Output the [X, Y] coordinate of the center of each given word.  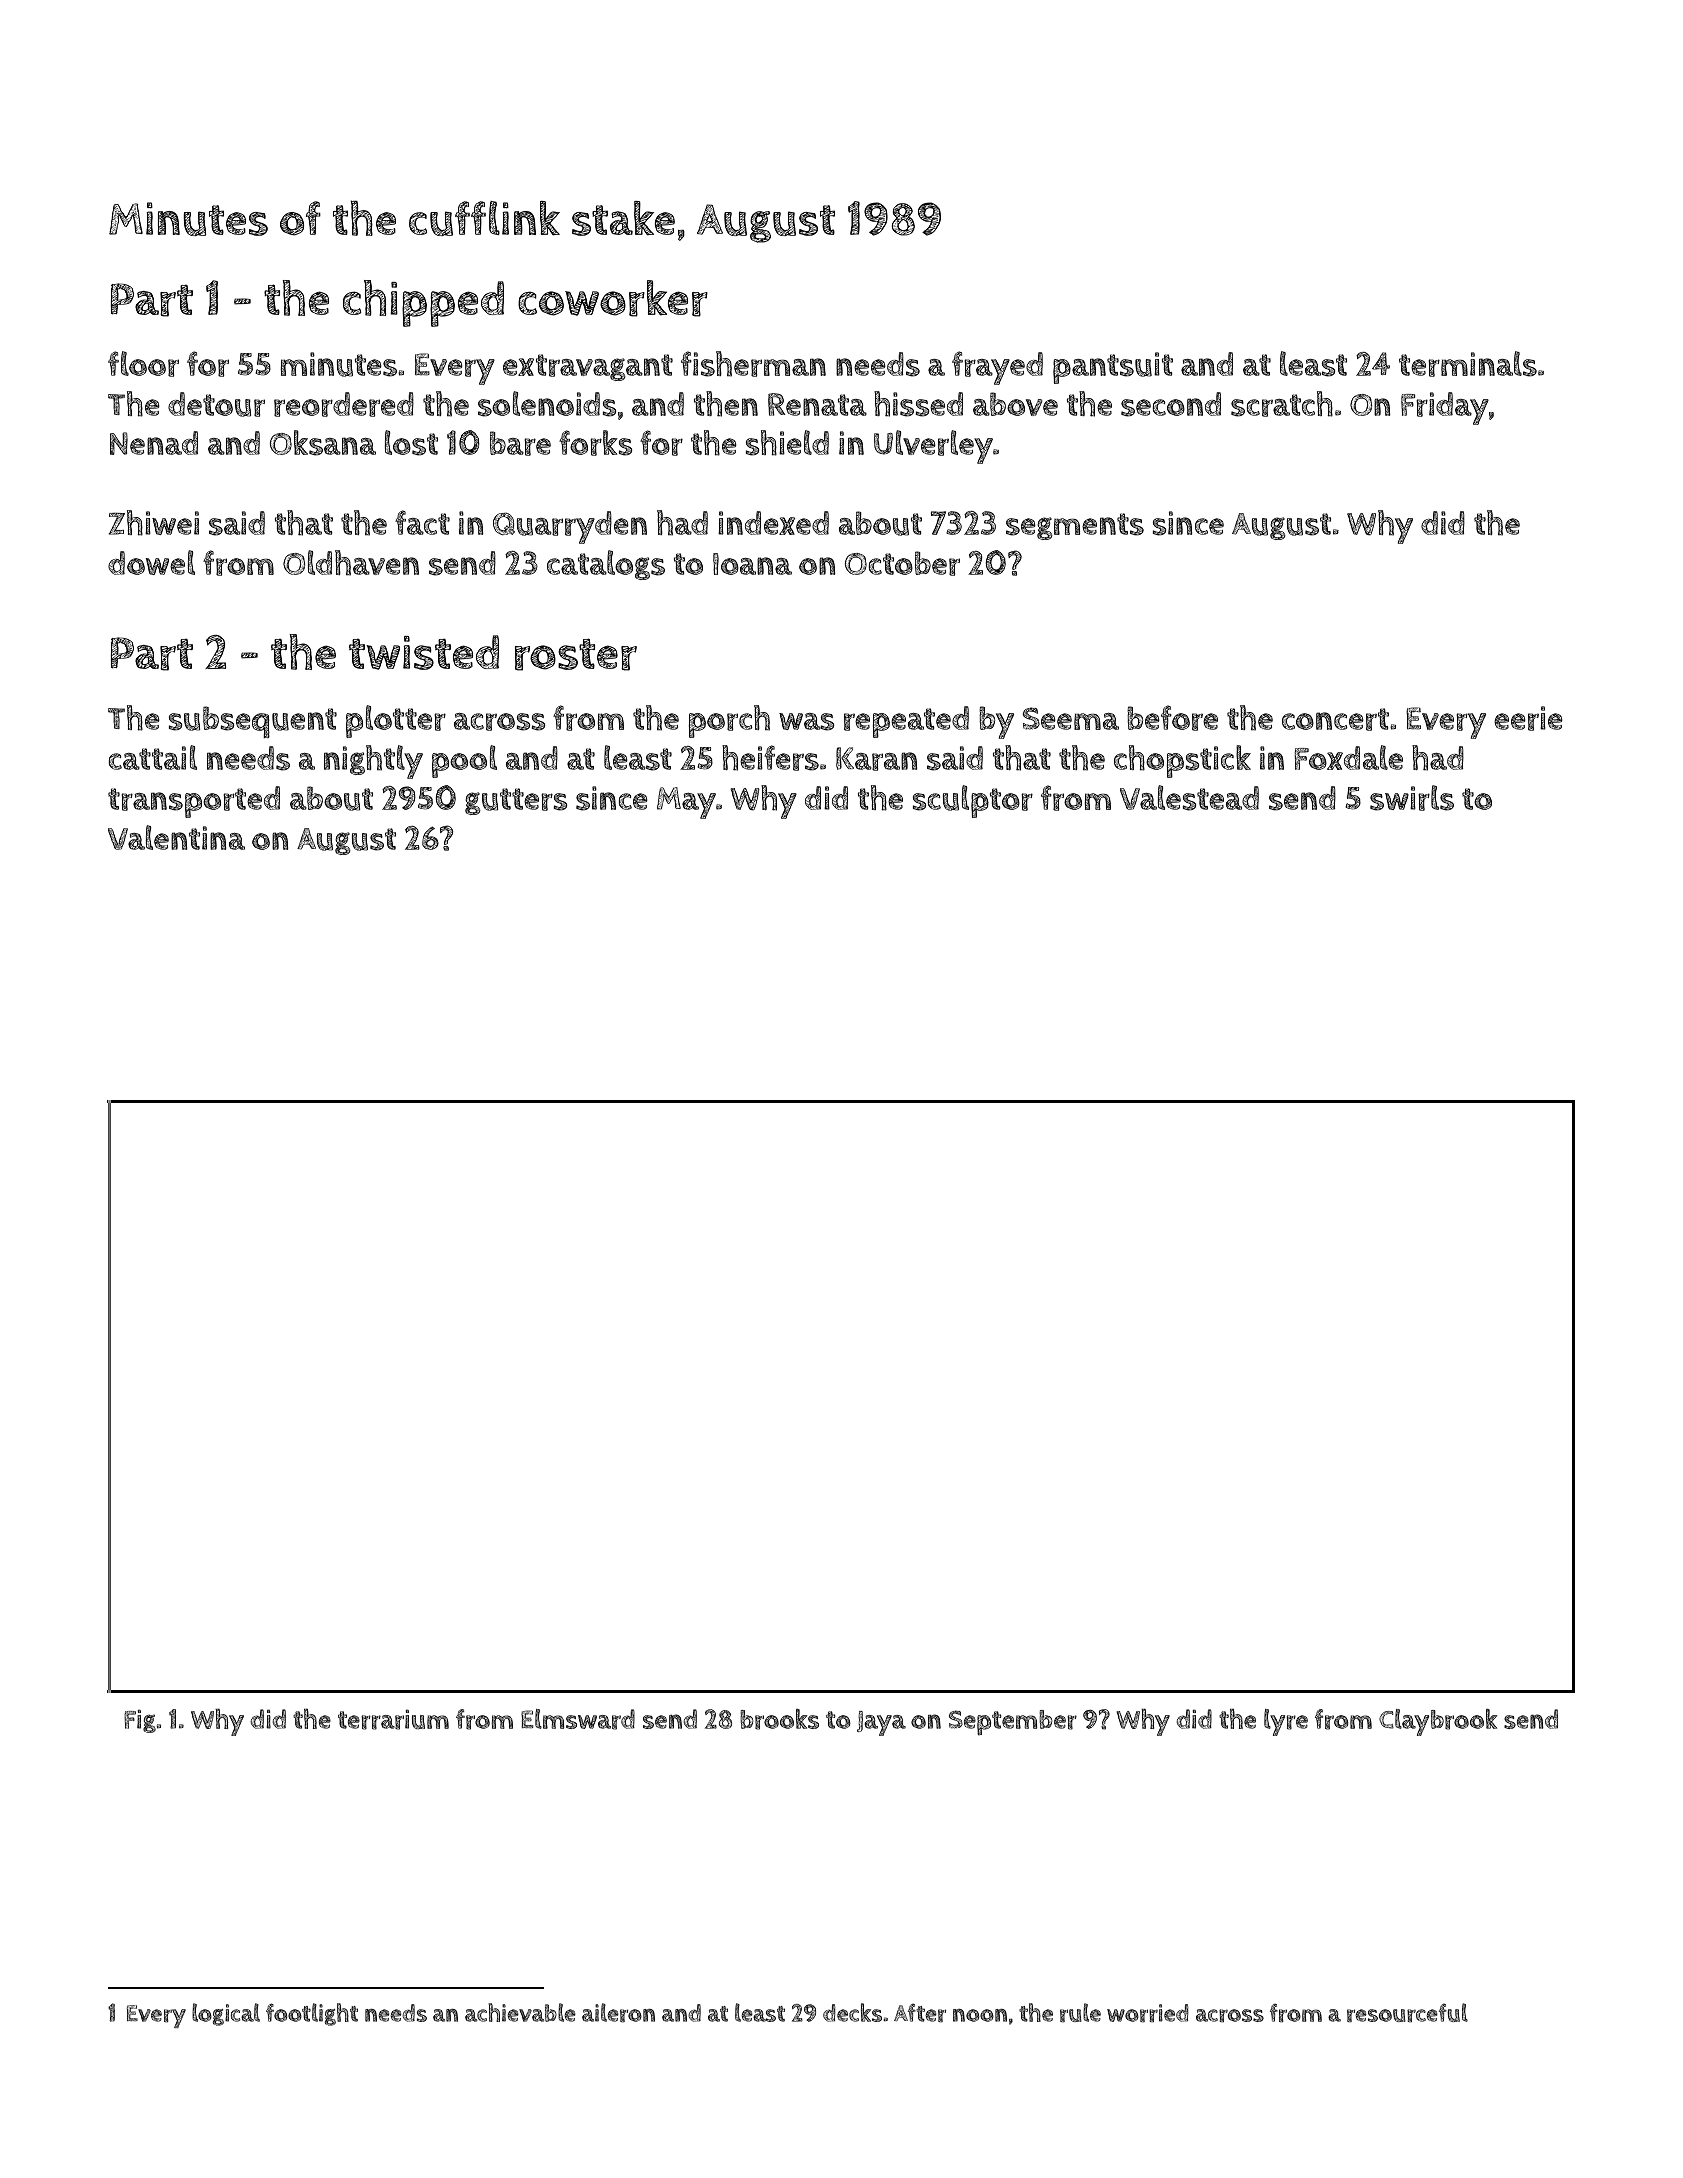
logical [226, 2014]
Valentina [176, 837]
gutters [516, 801]
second [1171, 404]
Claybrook [1438, 1722]
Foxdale [1348, 757]
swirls [1412, 798]
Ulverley [933, 447]
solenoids [547, 404]
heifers [770, 758]
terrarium [393, 1720]
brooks [779, 1719]
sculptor [972, 801]
